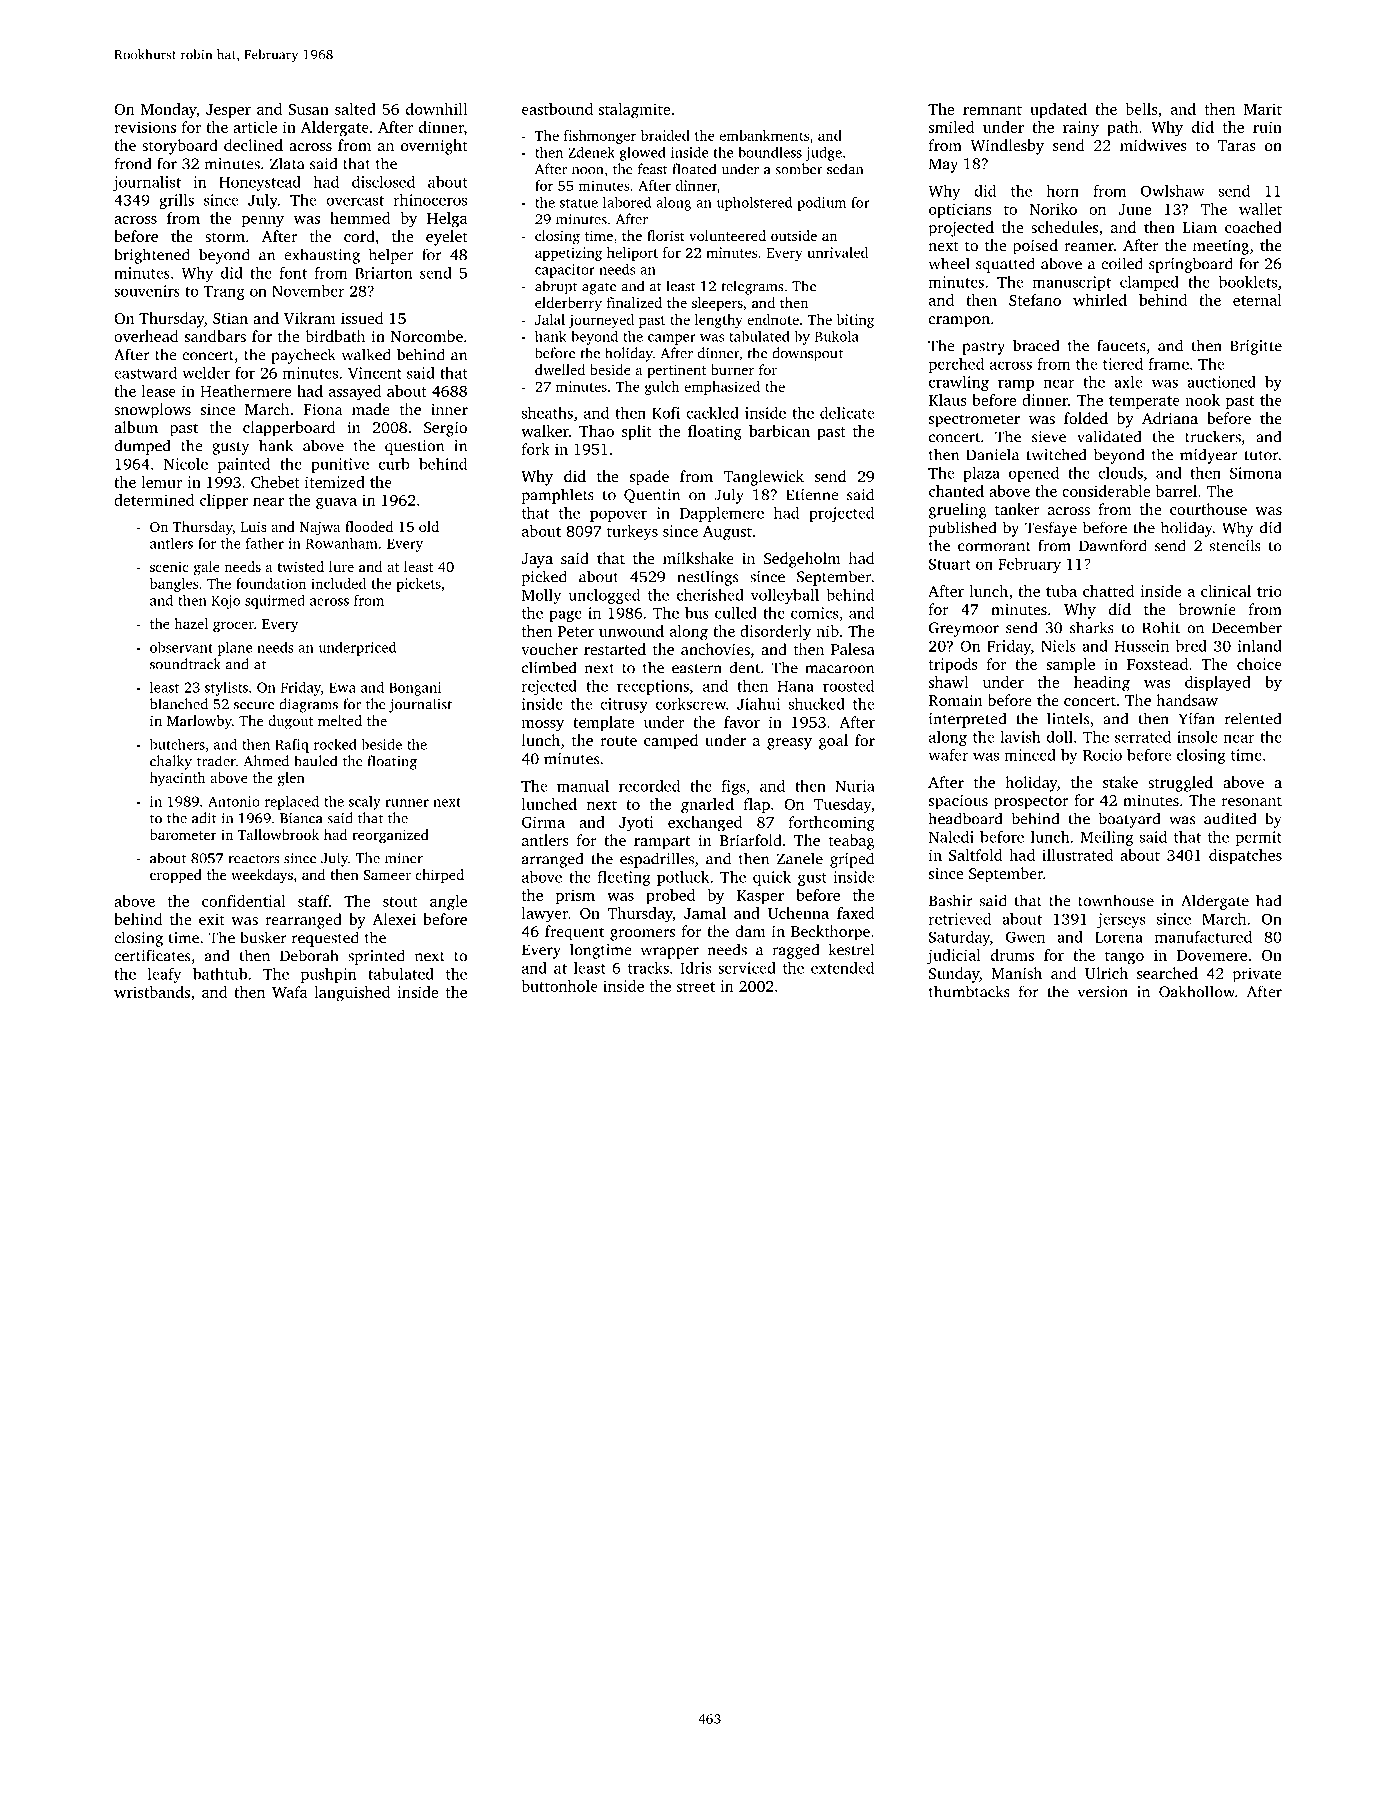 The image size is (1396, 1806). Describe the element at coordinates (560, 369) in the document. I see `dwelled` at that location.
